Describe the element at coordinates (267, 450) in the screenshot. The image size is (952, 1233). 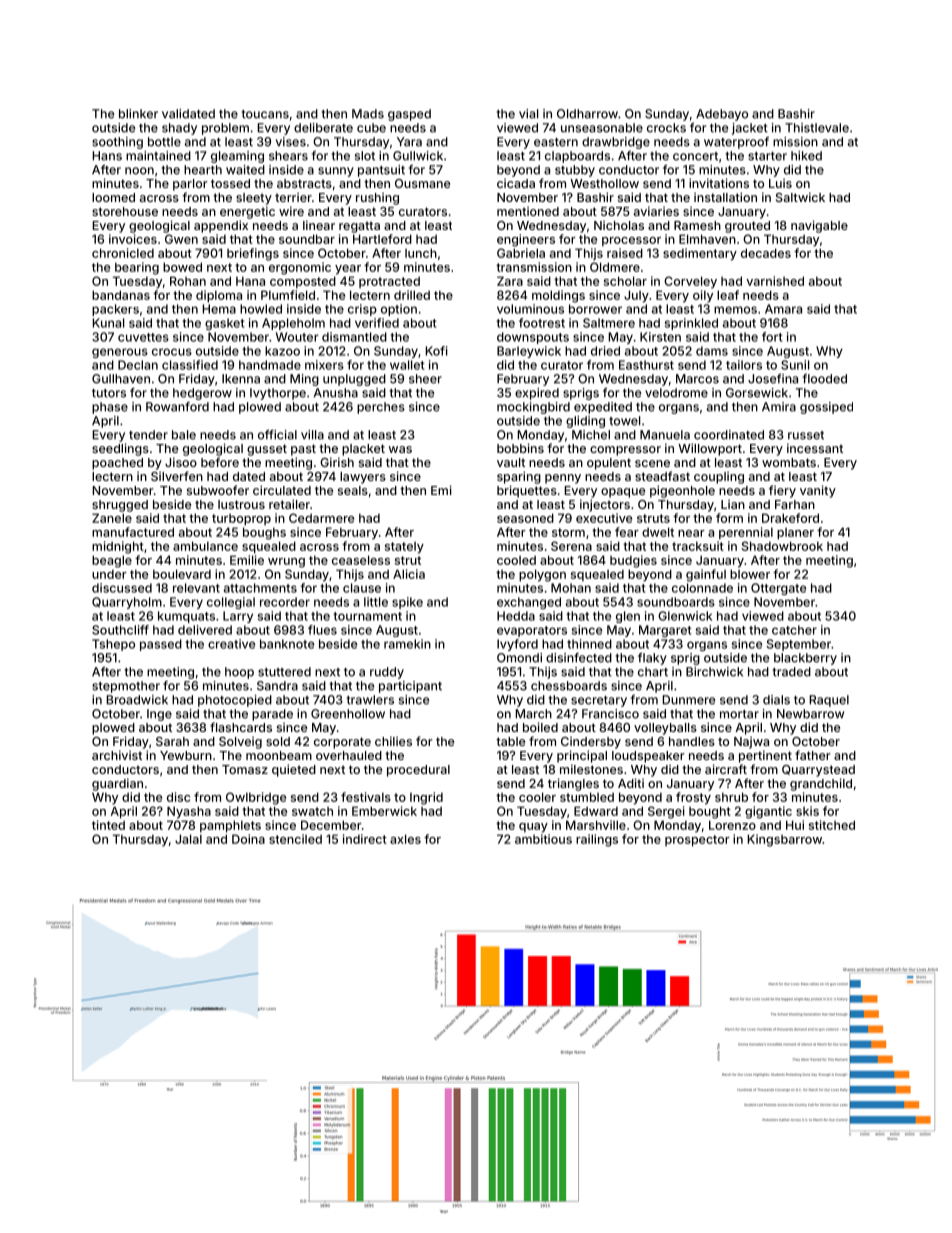
I see `gusset` at that location.
